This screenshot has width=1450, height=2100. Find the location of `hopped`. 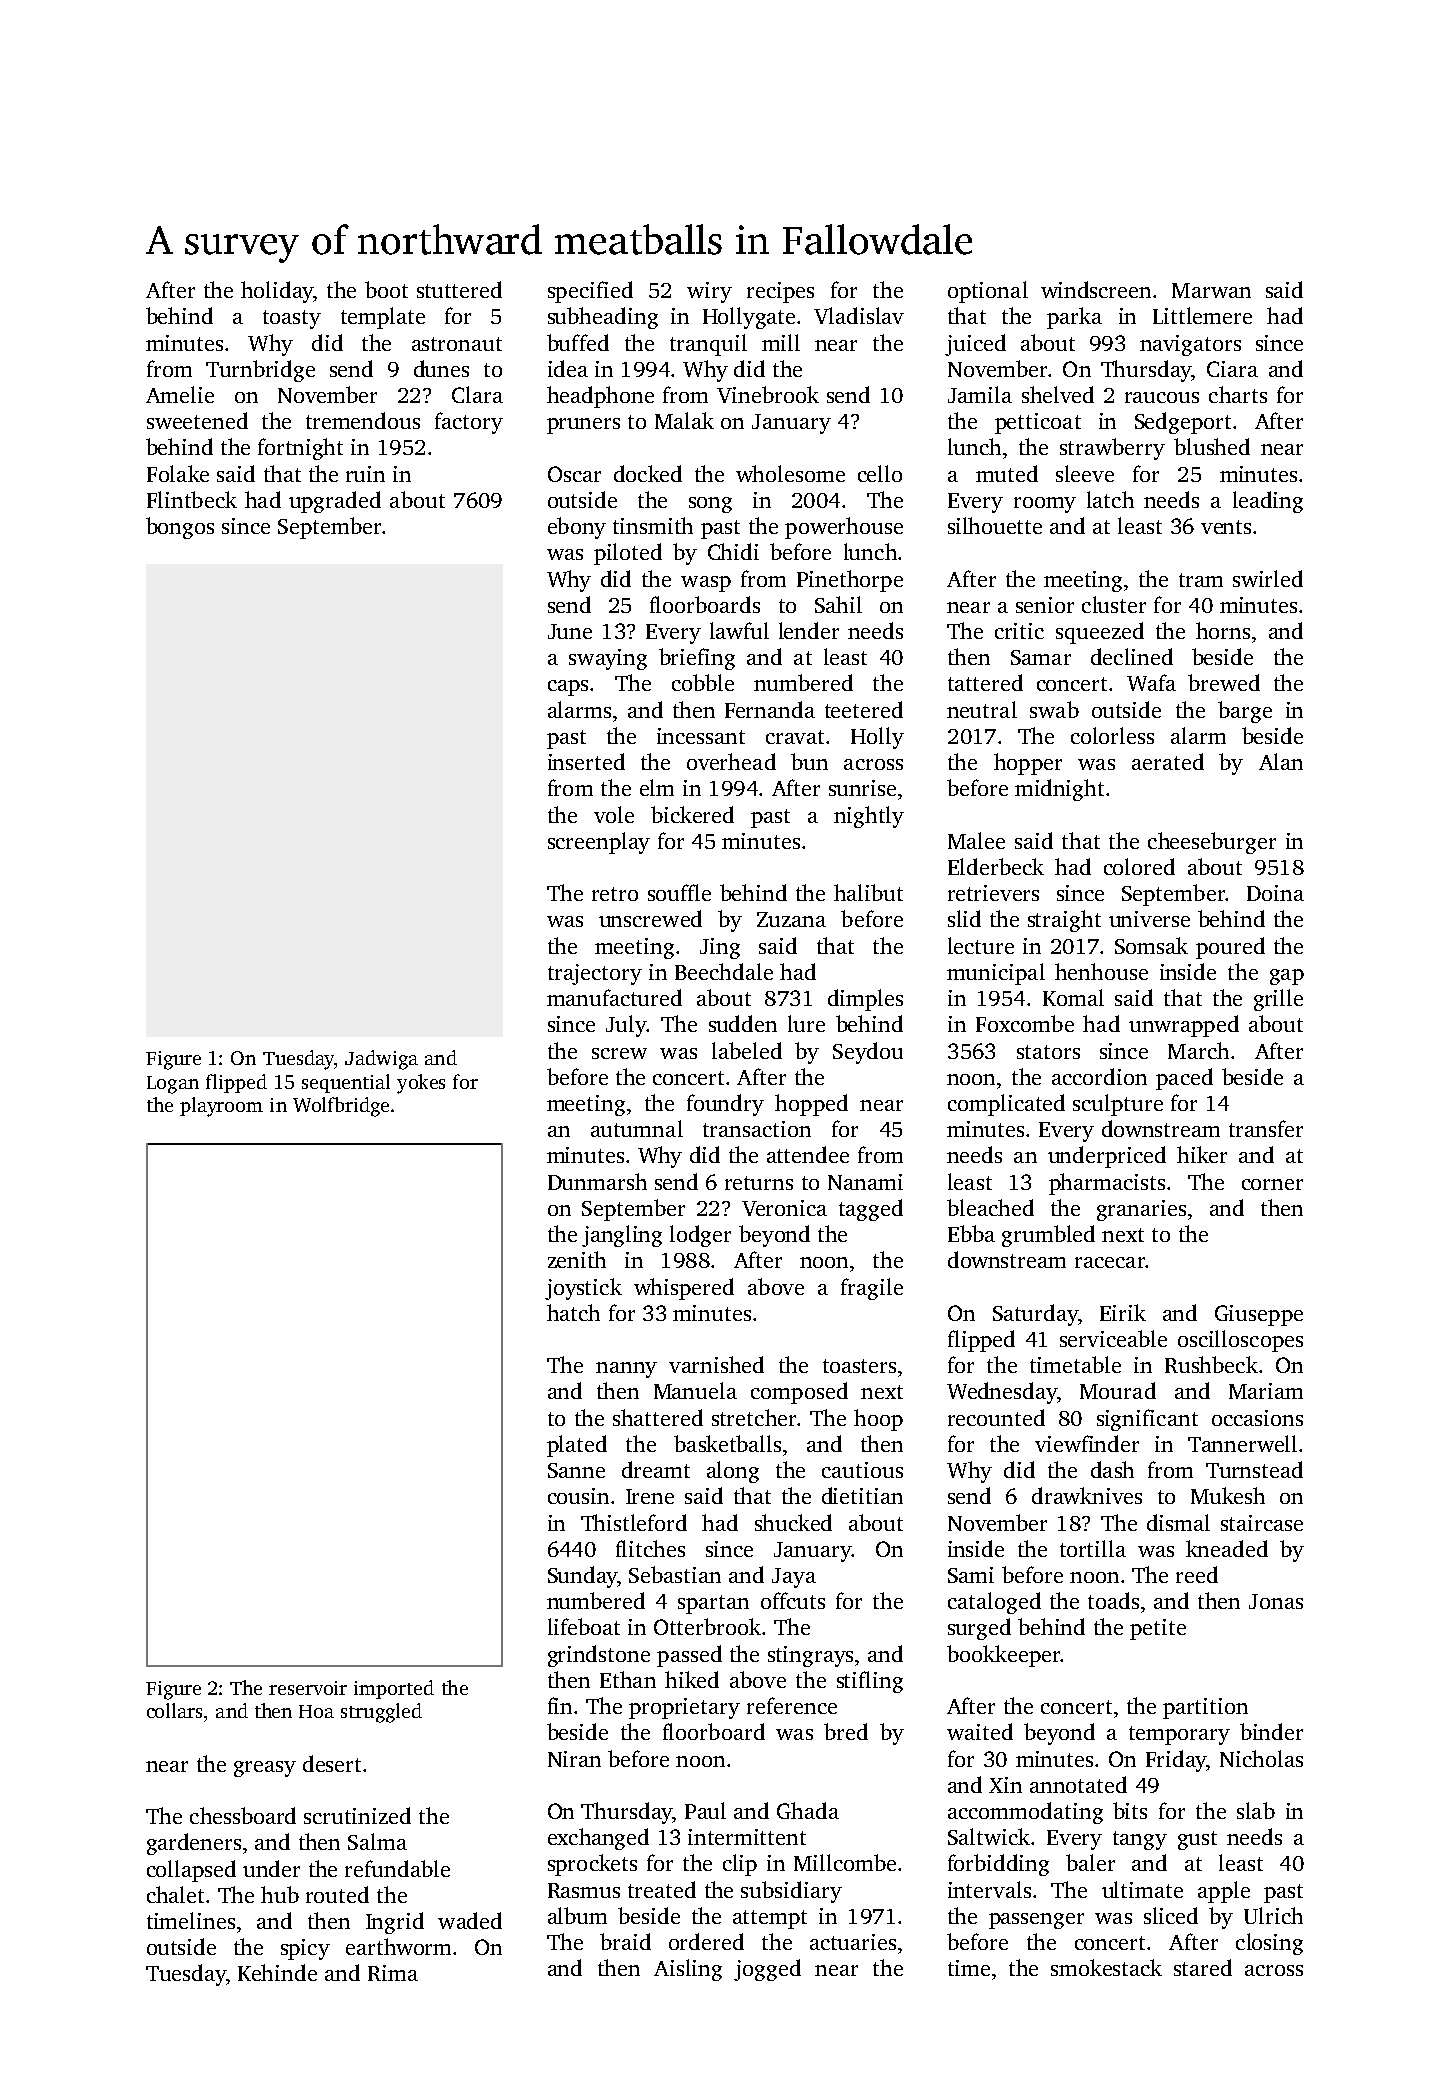

hopped is located at coordinates (811, 1105).
